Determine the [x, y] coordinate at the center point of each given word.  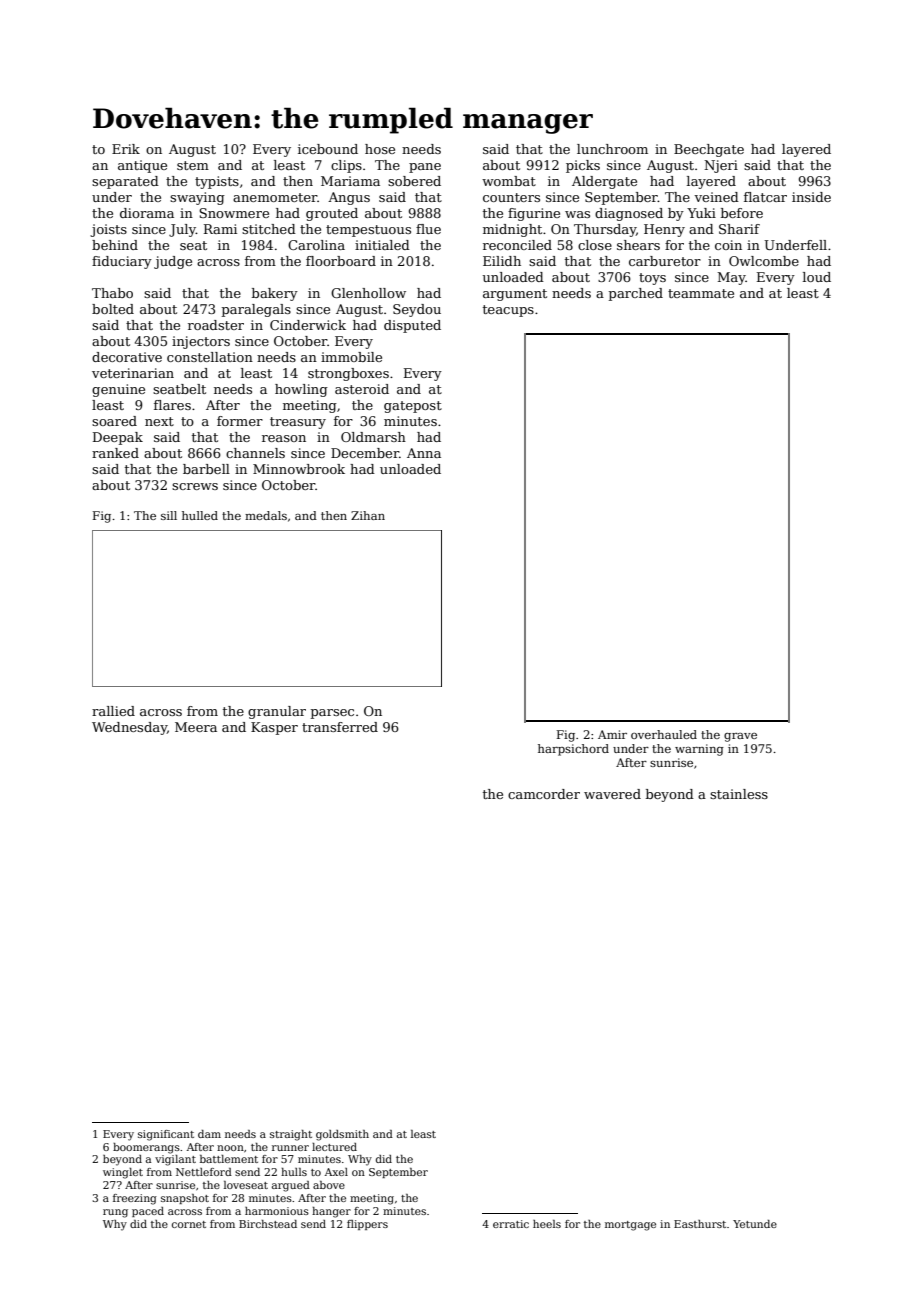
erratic [511, 1224]
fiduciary [122, 262]
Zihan [368, 515]
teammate [701, 293]
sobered [414, 181]
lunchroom [612, 149]
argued [291, 1186]
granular [277, 712]
